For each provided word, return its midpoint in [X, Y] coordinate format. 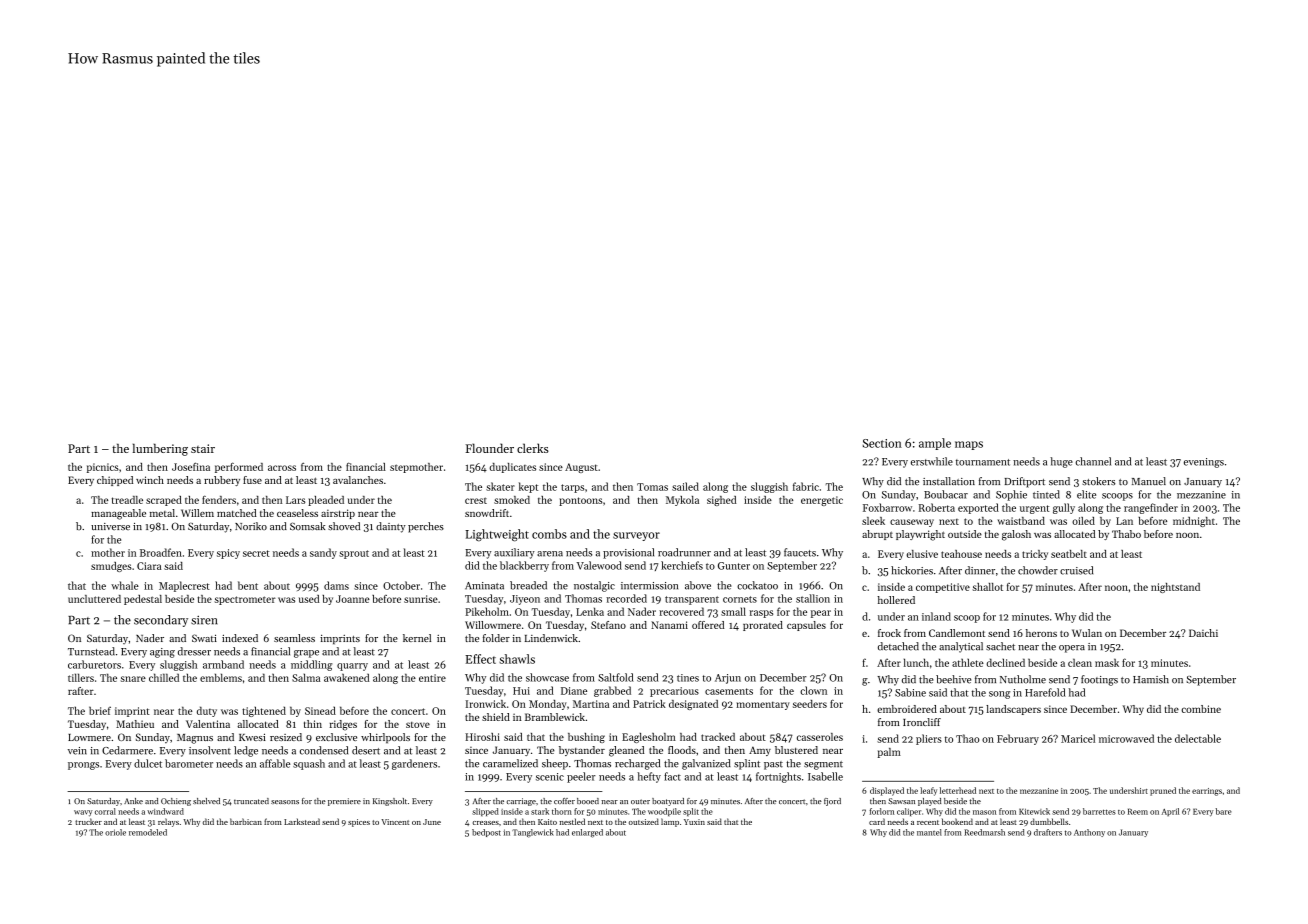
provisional [628, 553]
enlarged [587, 833]
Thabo [1126, 534]
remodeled [148, 832]
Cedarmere [127, 750]
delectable [1198, 738]
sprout [354, 554]
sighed [721, 501]
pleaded [326, 501]
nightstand [1175, 588]
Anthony [1089, 833]
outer [640, 801]
